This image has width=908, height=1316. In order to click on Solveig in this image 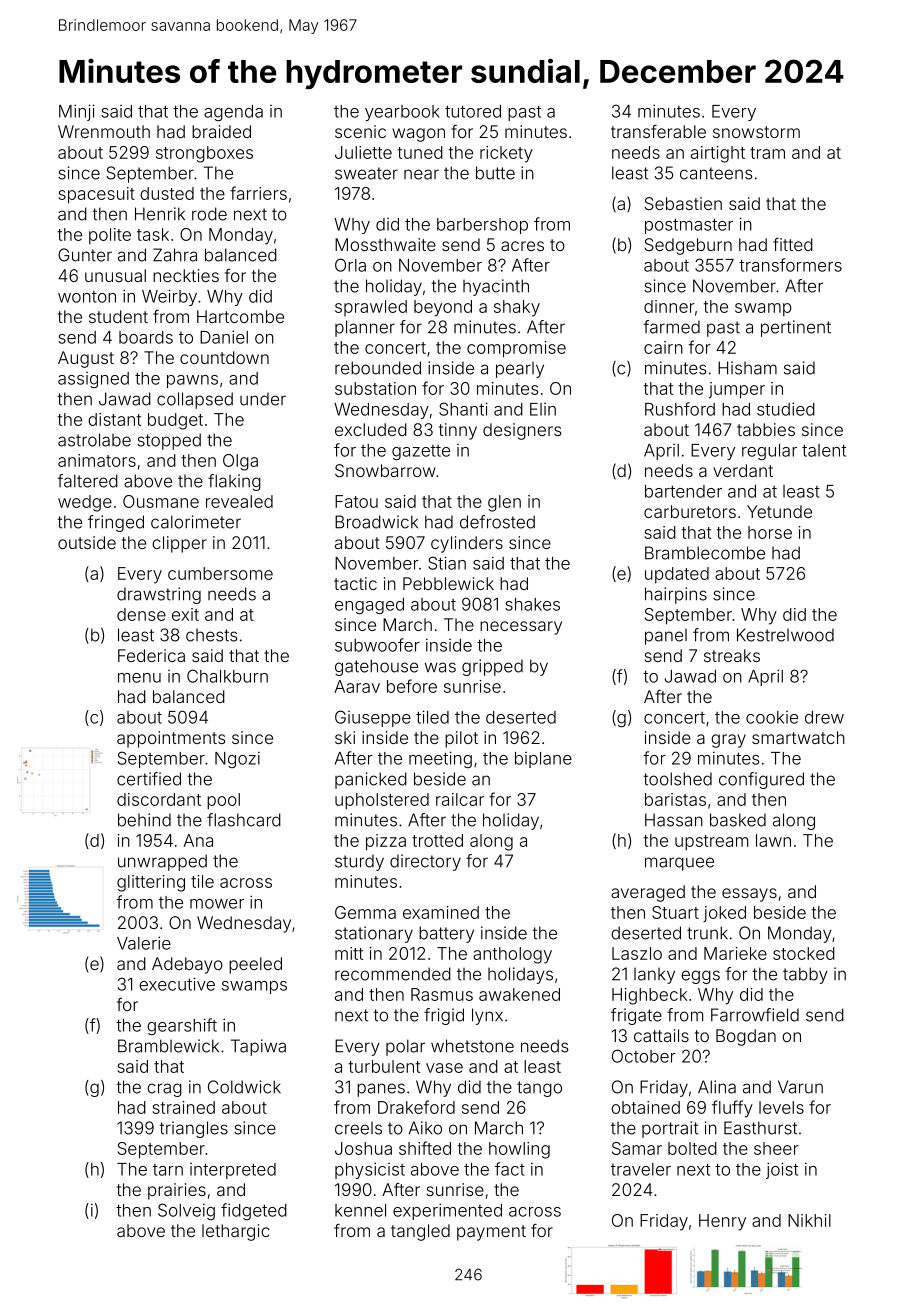, I will do `click(186, 1211)`.
